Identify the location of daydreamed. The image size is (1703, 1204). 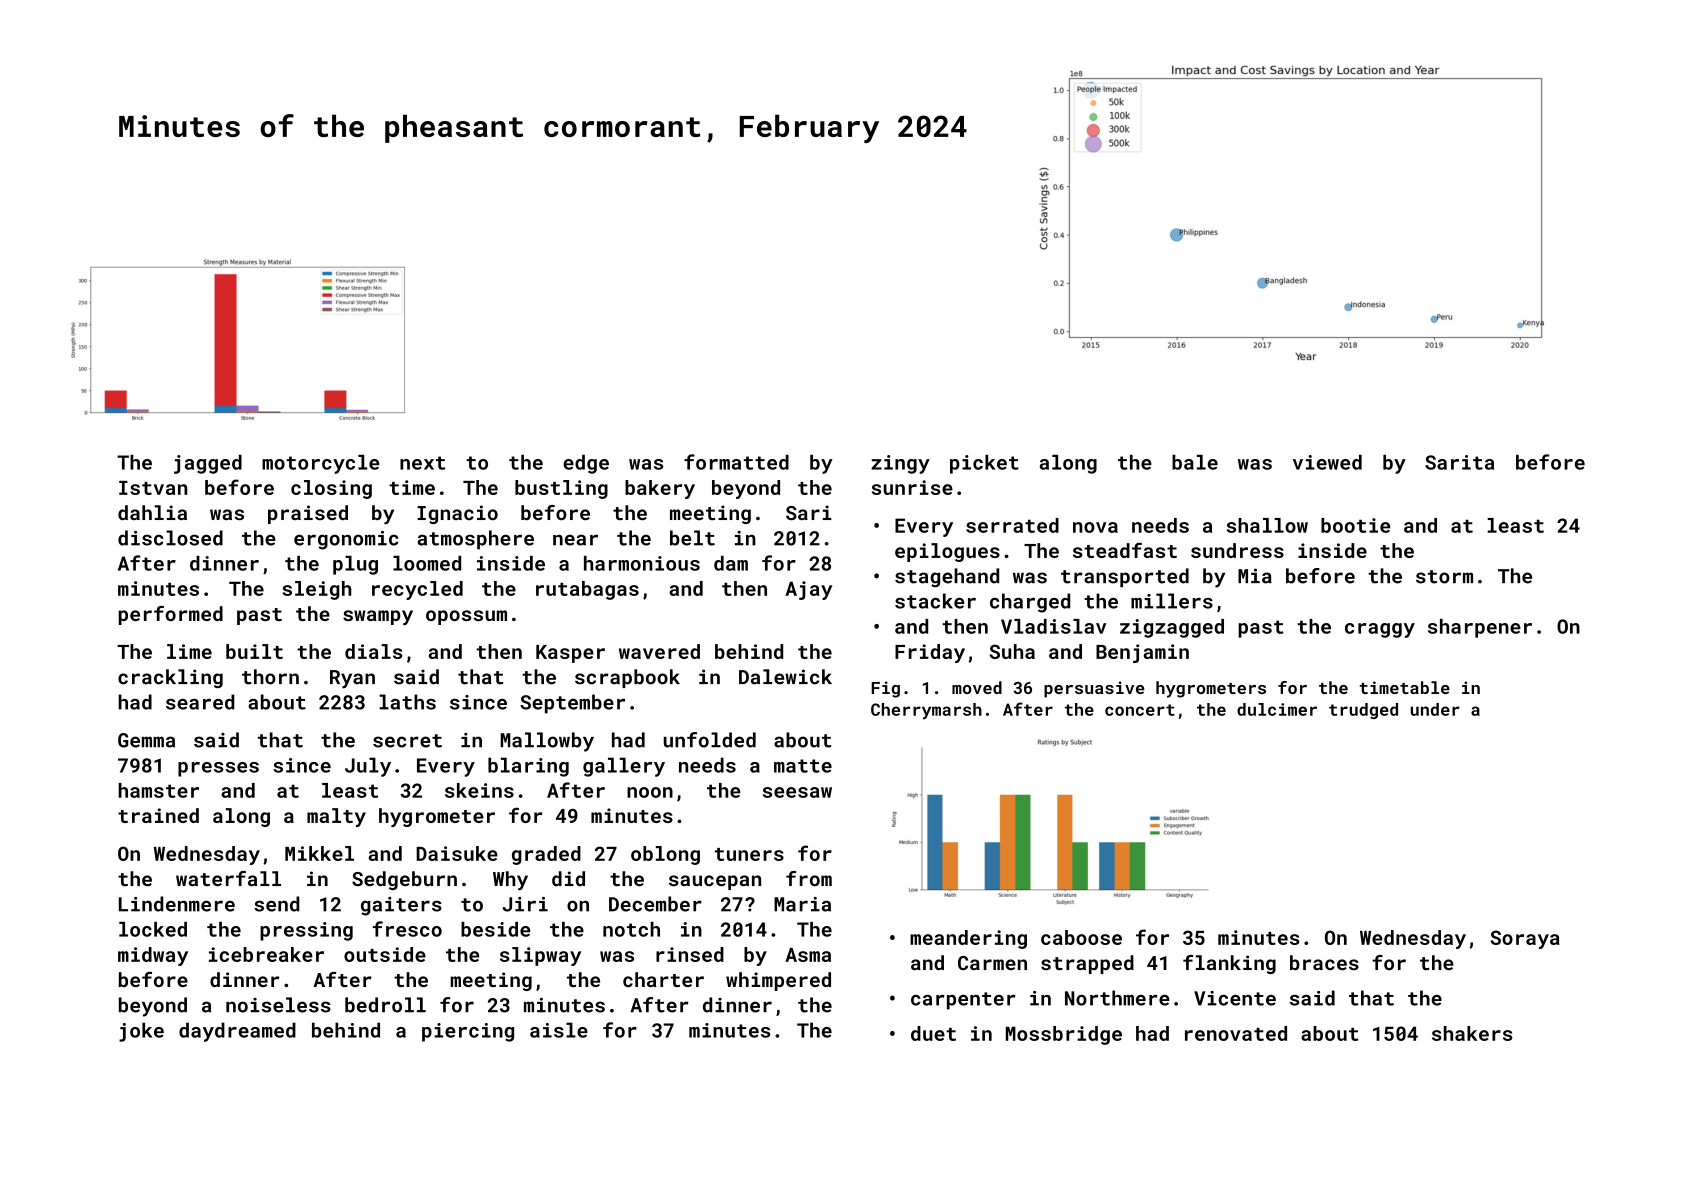
(237, 1032).
